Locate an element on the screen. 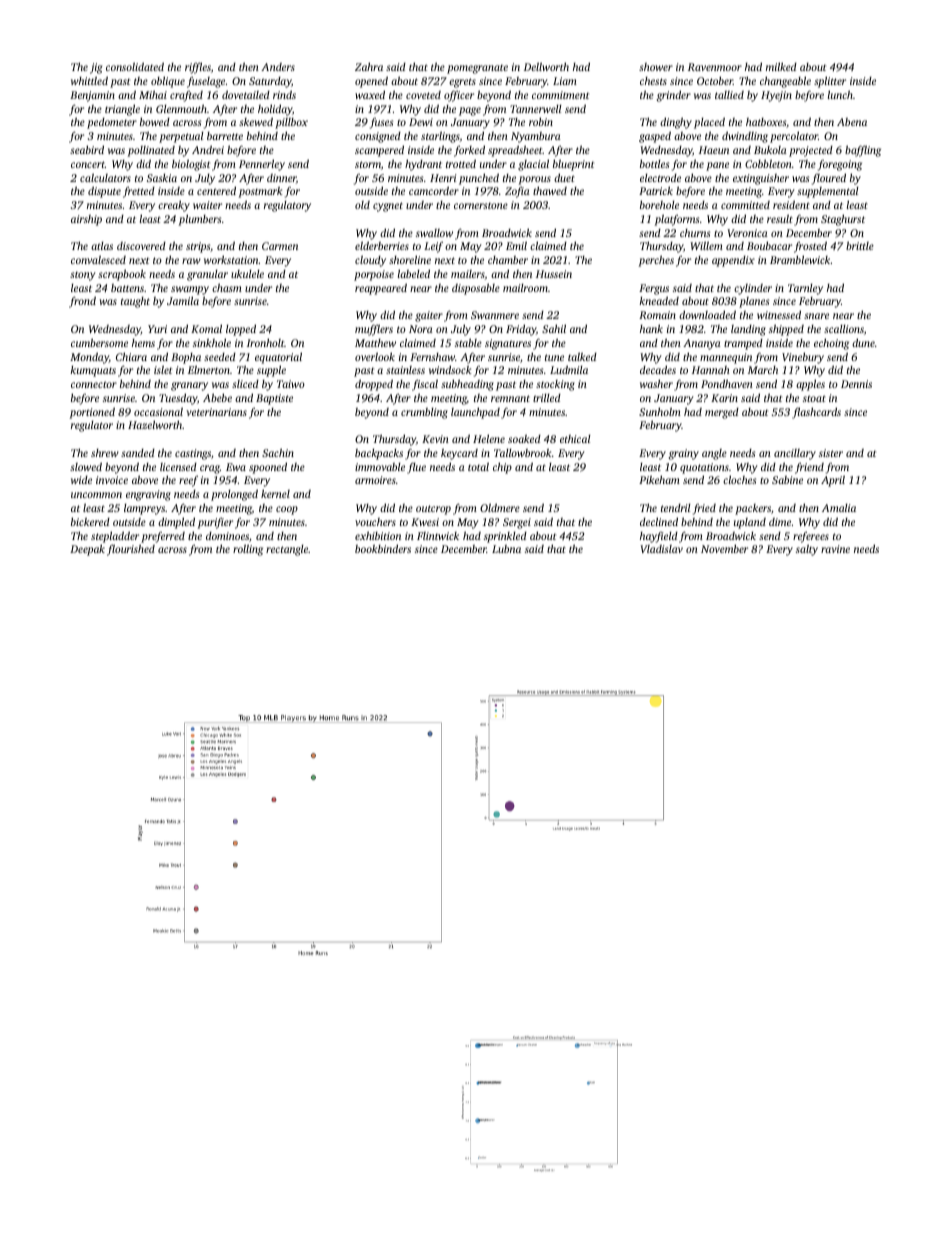 The height and width of the screenshot is (1233, 952). Veronica is located at coordinates (747, 233).
